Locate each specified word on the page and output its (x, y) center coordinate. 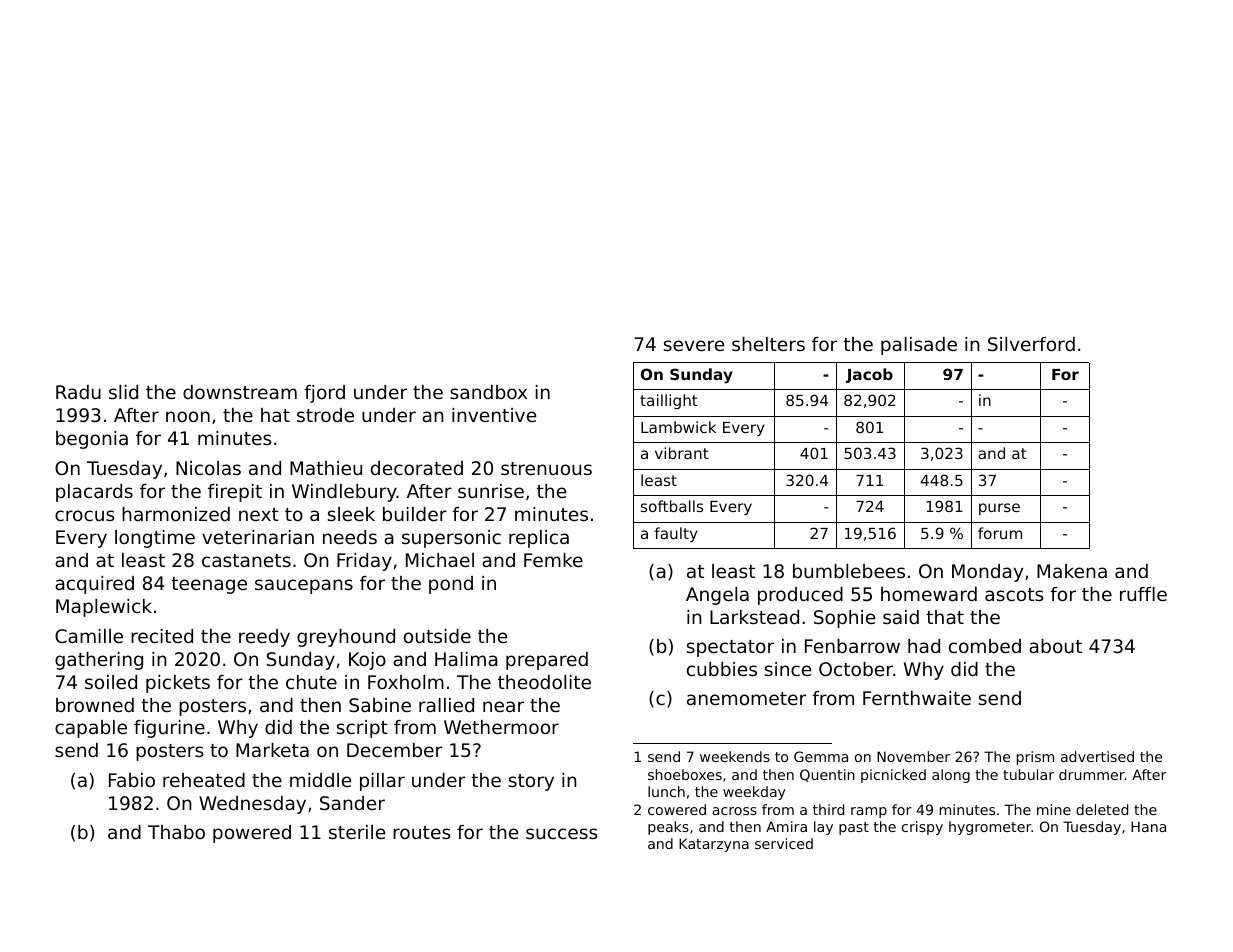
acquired (94, 585)
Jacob (869, 375)
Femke (553, 560)
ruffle (1143, 594)
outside (437, 636)
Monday (987, 573)
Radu (78, 392)
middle (320, 780)
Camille (89, 636)
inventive (494, 415)
